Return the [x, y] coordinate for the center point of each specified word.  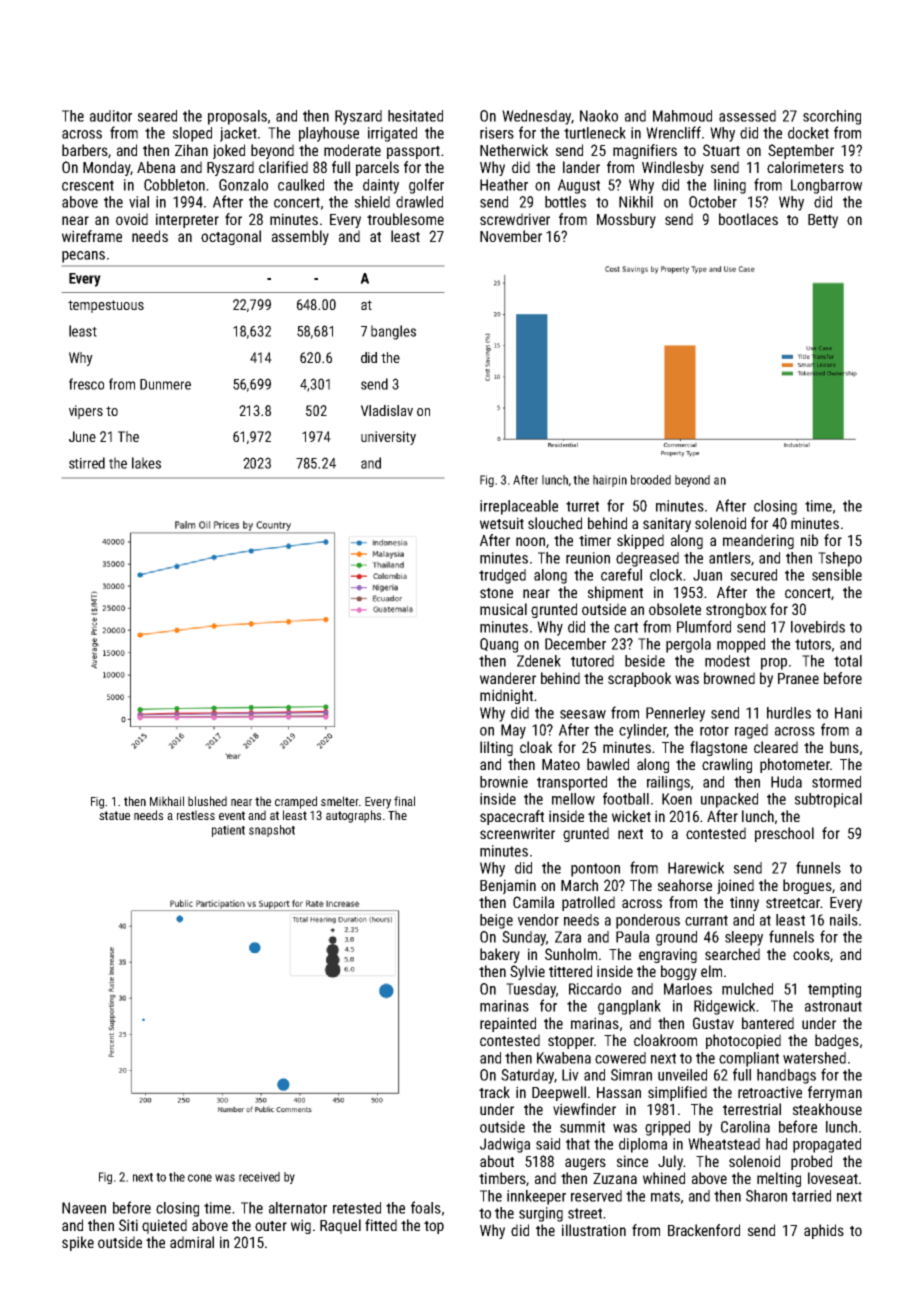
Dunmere [165, 384]
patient [228, 831]
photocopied [743, 1041]
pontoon [595, 870]
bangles [393, 332]
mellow [573, 799]
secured [754, 575]
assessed [747, 116]
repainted [508, 1024]
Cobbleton [174, 185]
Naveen [84, 1208]
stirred [87, 463]
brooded [651, 480]
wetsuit [502, 523]
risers [497, 133]
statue [114, 815]
